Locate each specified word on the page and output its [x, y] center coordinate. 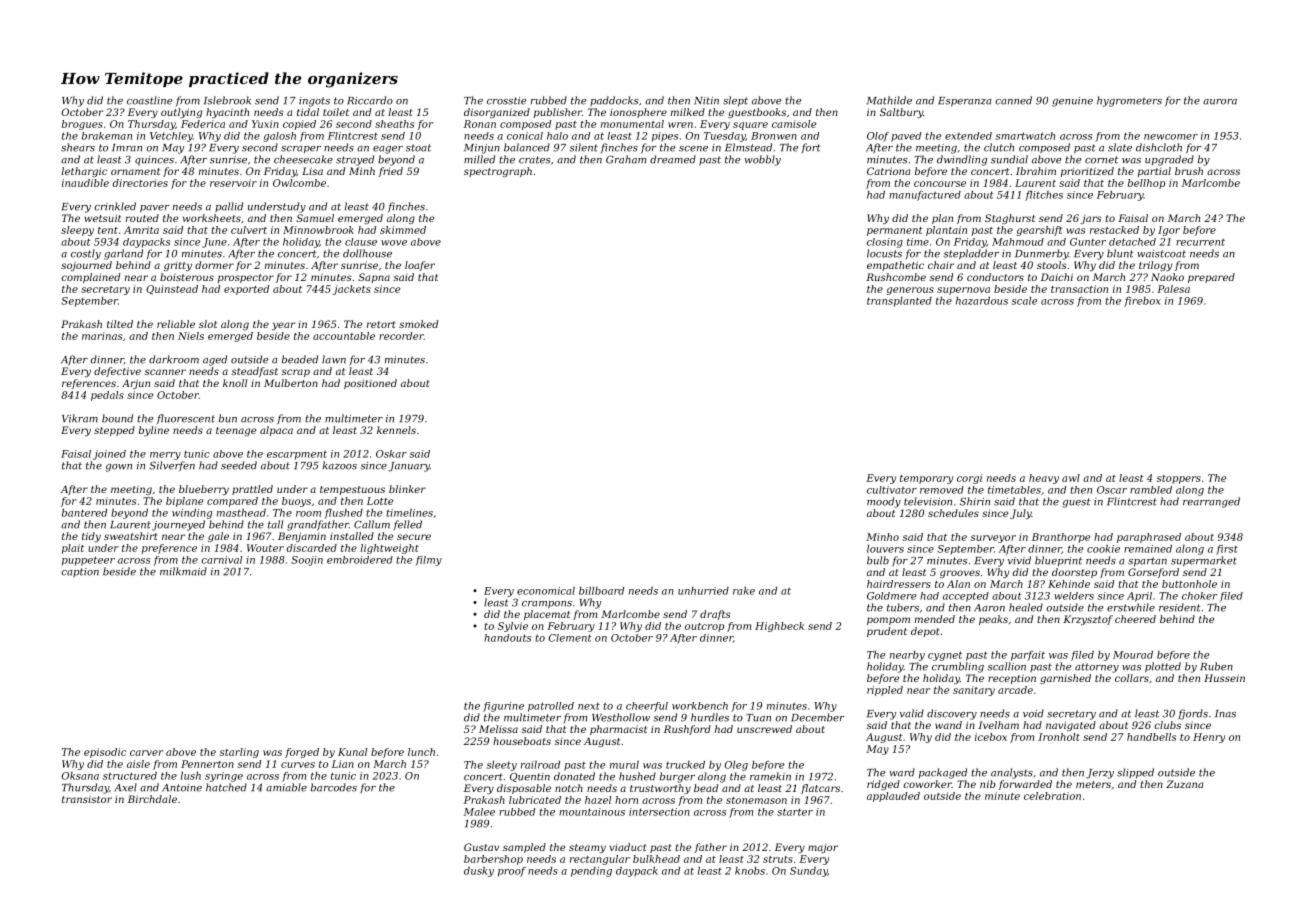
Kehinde [1069, 584]
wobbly [763, 160]
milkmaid [183, 571]
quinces [154, 161]
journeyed [178, 525]
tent [108, 230]
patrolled [551, 707]
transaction [1079, 289]
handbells [1151, 737]
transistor [87, 799]
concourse [940, 184]
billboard [601, 591]
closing [885, 243]
